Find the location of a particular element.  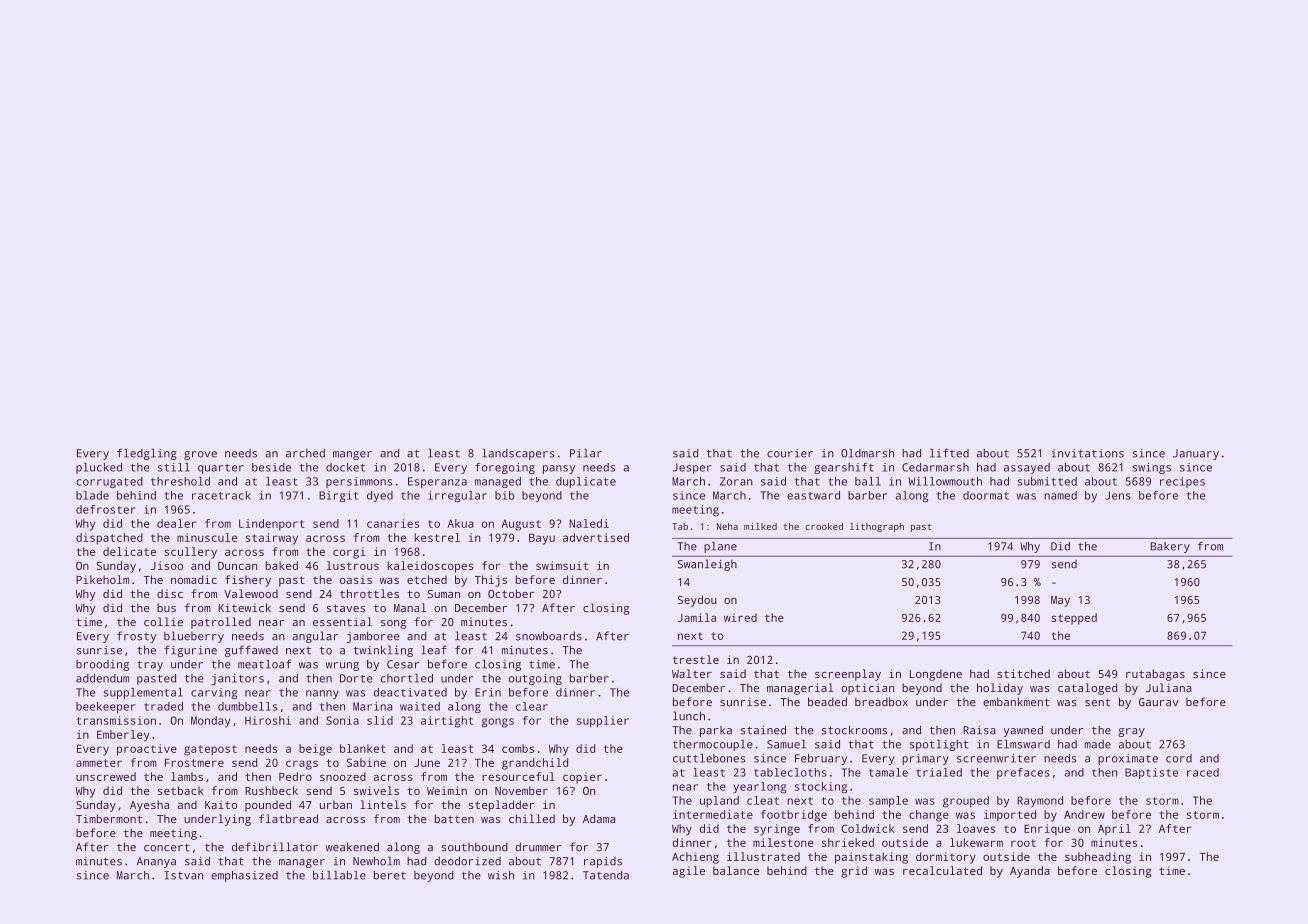

rutabagas is located at coordinates (1155, 675).
